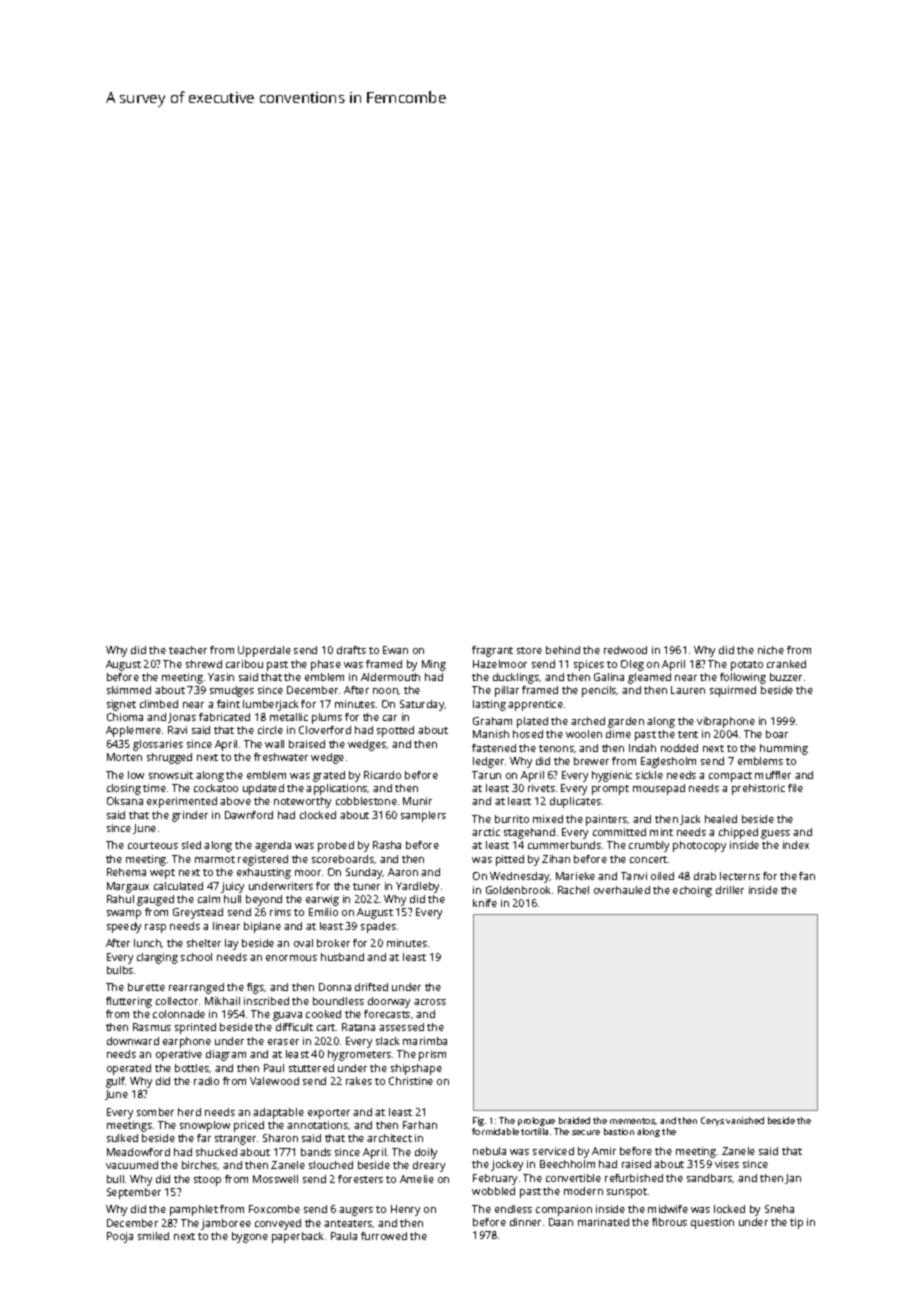 The width and height of the screenshot is (924, 1308). Describe the element at coordinates (712, 1121) in the screenshot. I see `Cerys` at that location.
